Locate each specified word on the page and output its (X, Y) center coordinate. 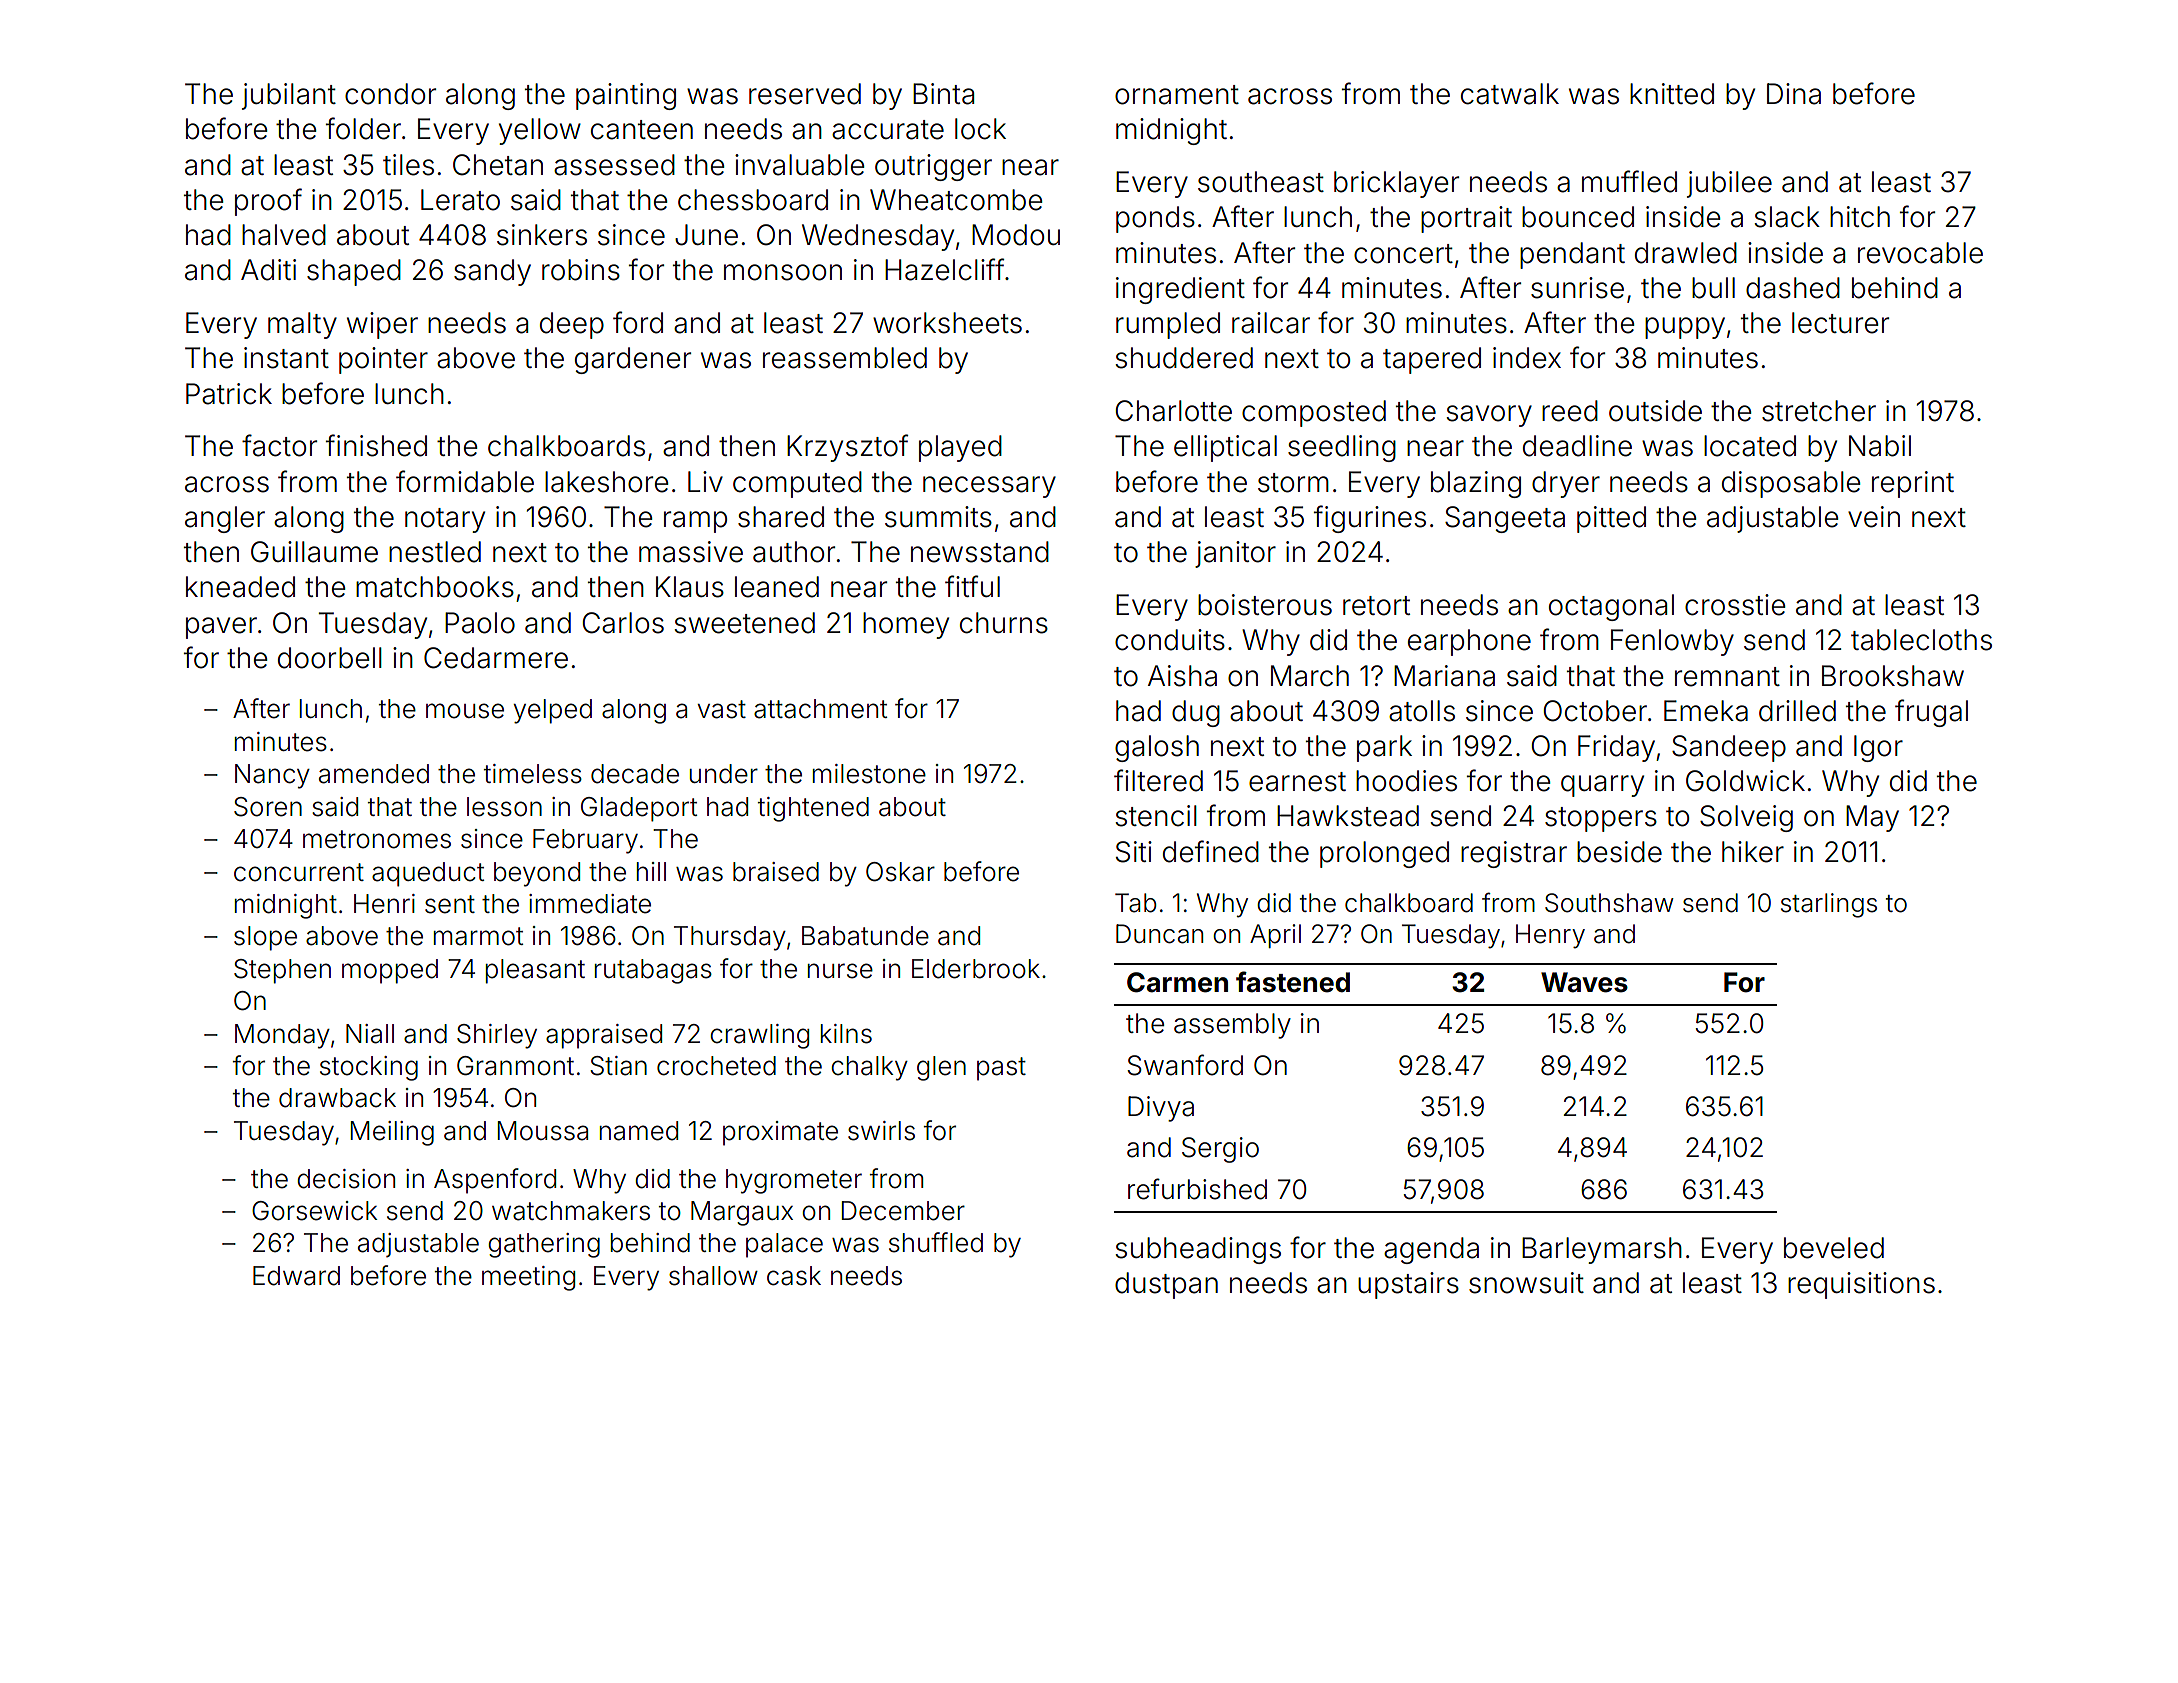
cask (794, 1276)
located (1750, 446)
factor (279, 445)
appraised (604, 1036)
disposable (1791, 484)
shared (781, 517)
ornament (1177, 95)
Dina (1794, 94)
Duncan (1159, 934)
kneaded (240, 587)
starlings (1829, 905)
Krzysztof (847, 448)
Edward (296, 1276)
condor (390, 94)
